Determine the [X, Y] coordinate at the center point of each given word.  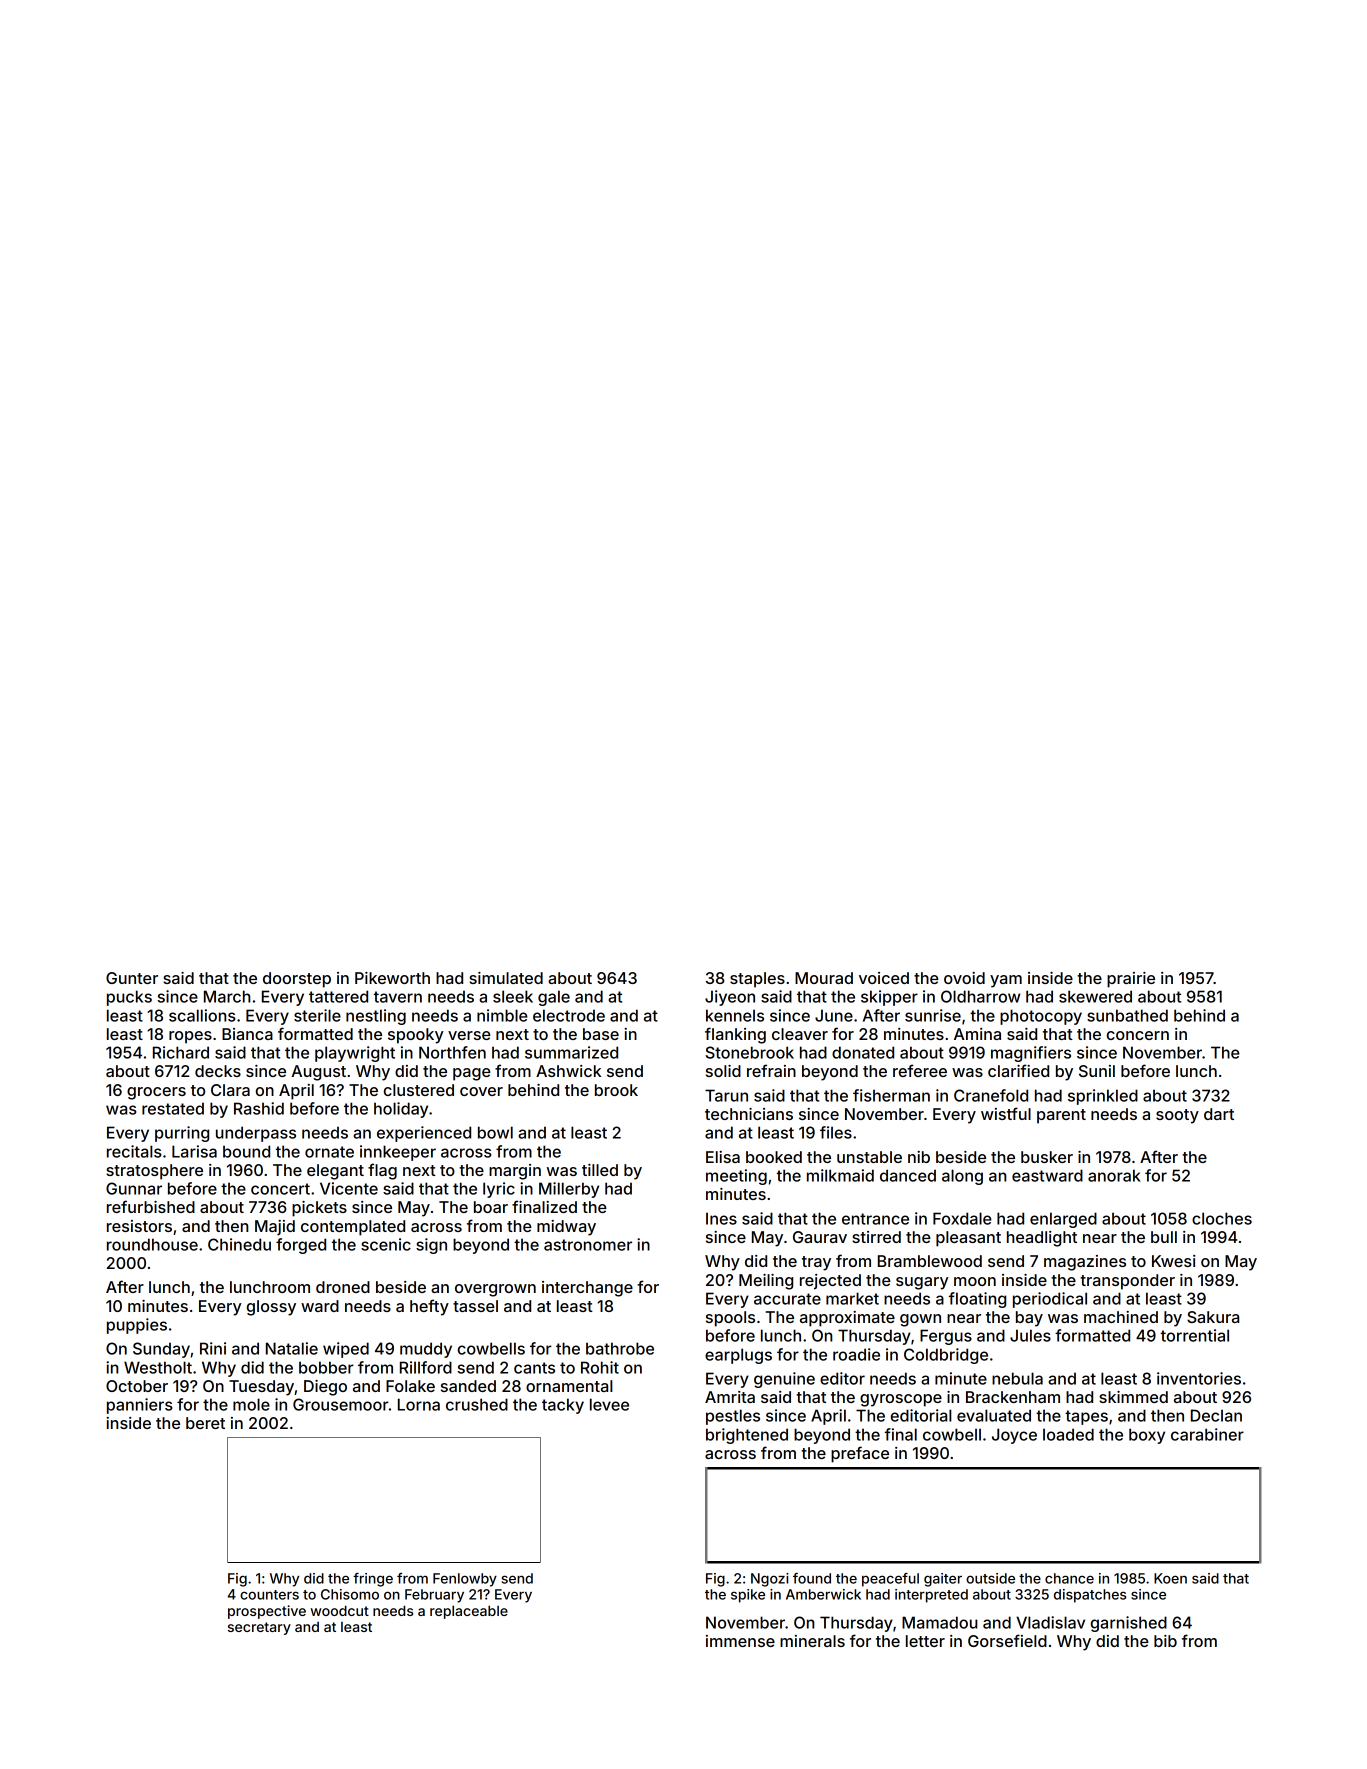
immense [740, 1641]
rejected [830, 1282]
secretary [259, 1628]
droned [343, 1287]
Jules [1030, 1335]
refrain [771, 1070]
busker [1047, 1157]
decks [218, 1071]
